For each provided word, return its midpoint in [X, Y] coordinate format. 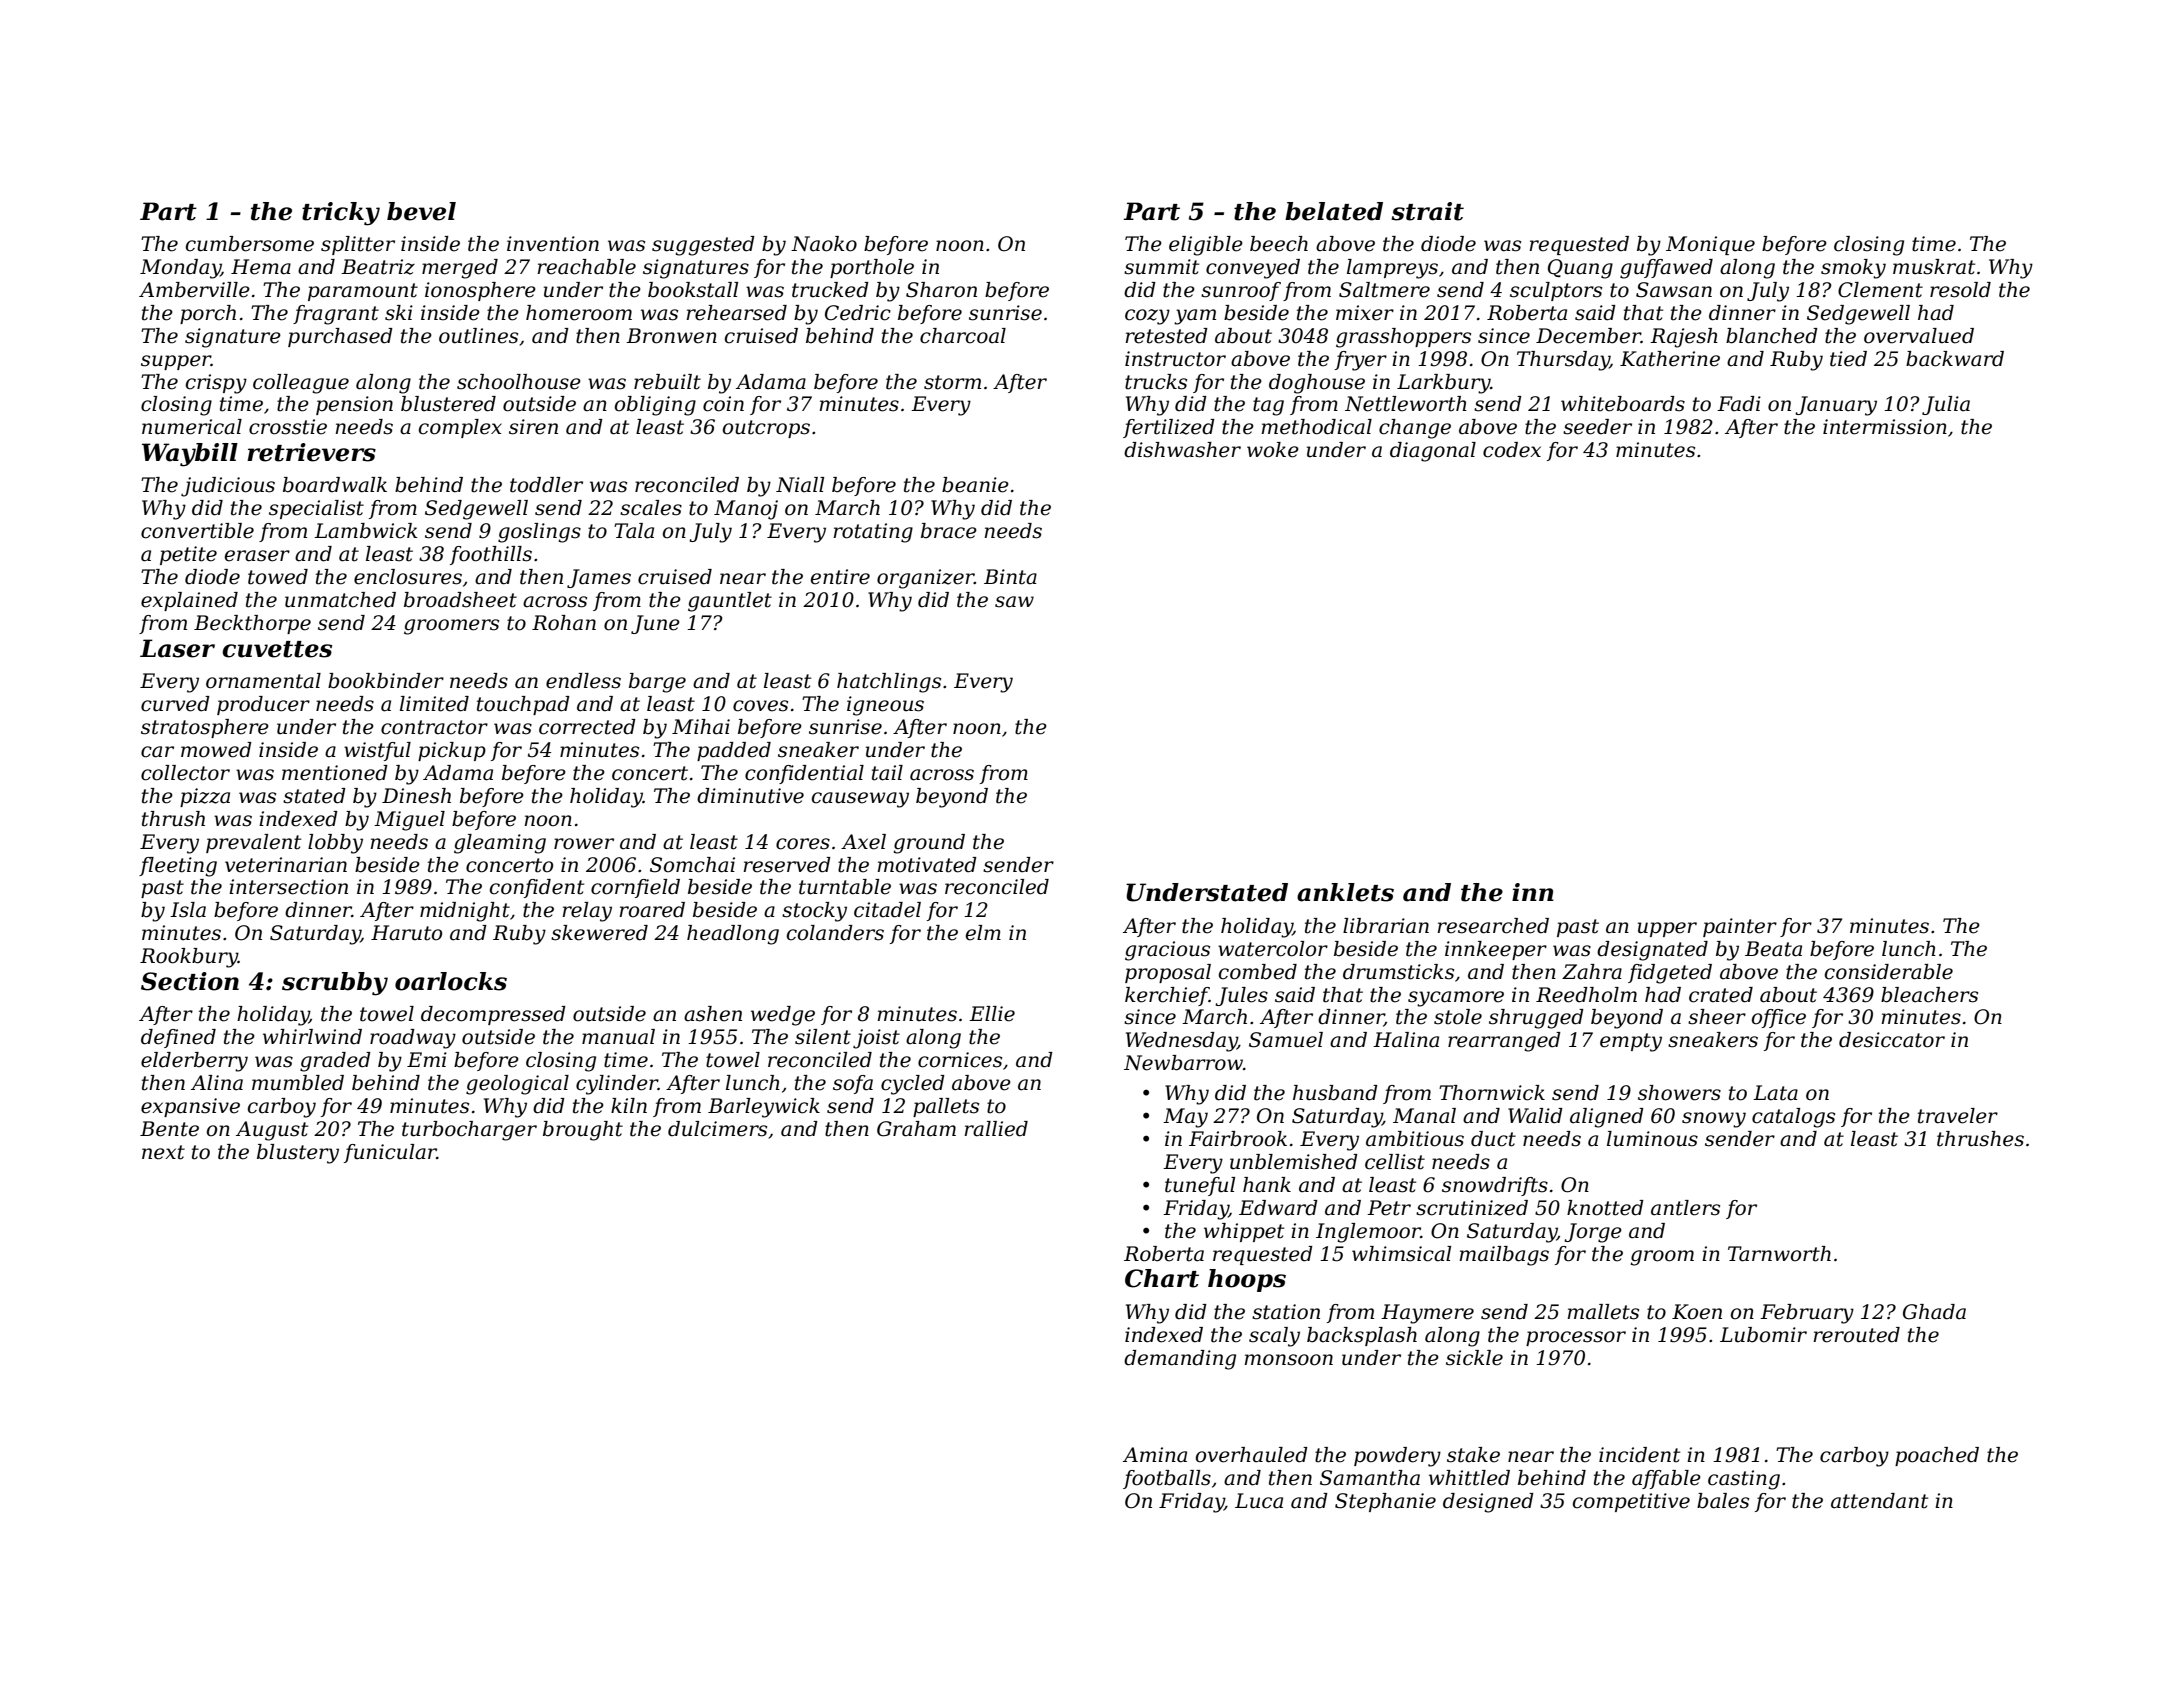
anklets [1345, 892]
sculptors [1556, 291]
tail [887, 773]
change [1415, 429]
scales [651, 508]
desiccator [1892, 1040]
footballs [1167, 1479]
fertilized [1169, 428]
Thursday [1563, 361]
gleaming [500, 844]
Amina [1155, 1455]
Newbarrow [1183, 1063]
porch [208, 314]
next [163, 1152]
